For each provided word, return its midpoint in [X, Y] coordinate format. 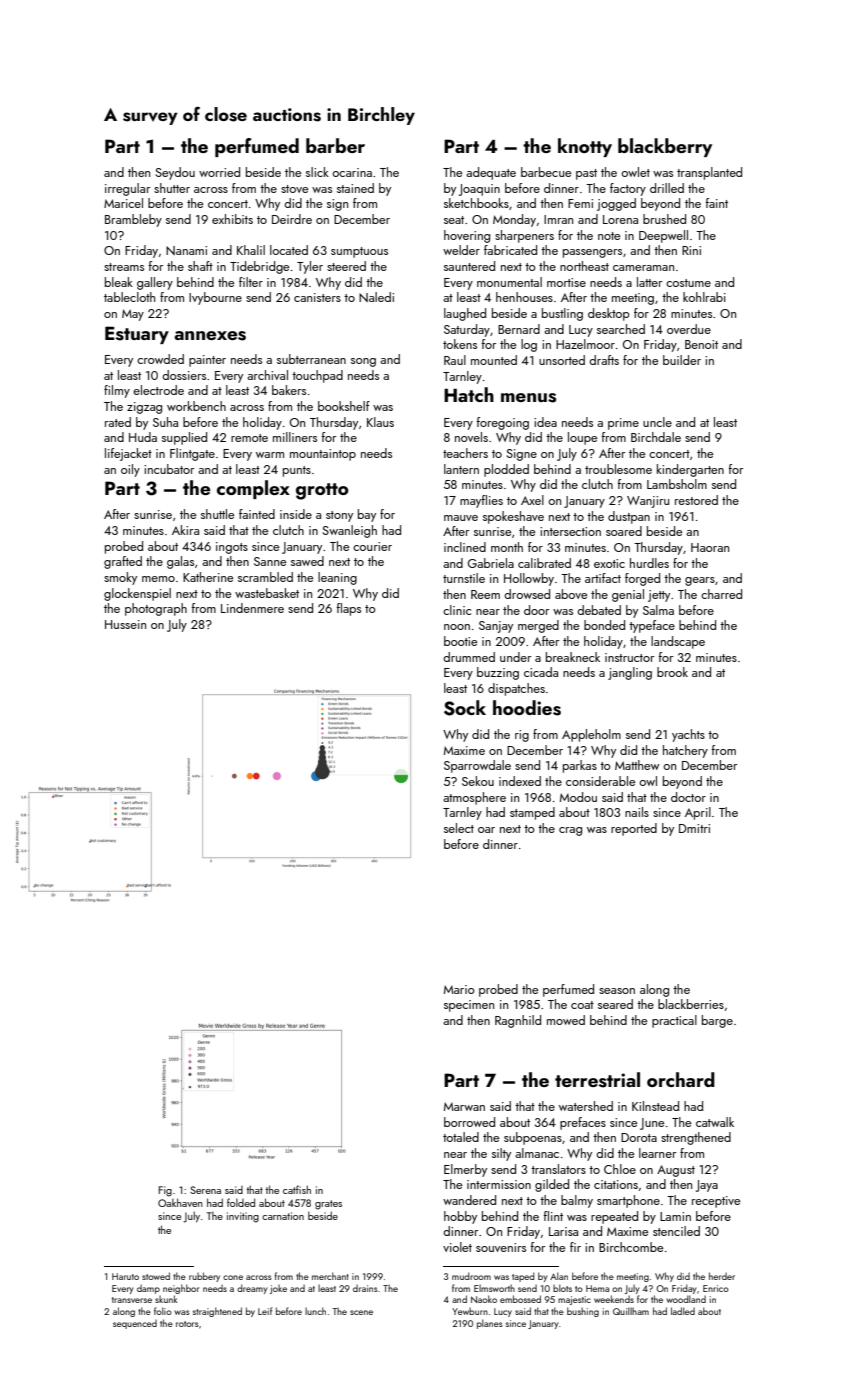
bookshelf [344, 406]
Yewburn [470, 1311]
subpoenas [533, 1138]
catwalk [715, 1122]
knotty [585, 147]
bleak [119, 282]
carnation [283, 1216]
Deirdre [292, 219]
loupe [582, 438]
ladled [683, 1311]
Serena [205, 1190]
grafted [123, 562]
